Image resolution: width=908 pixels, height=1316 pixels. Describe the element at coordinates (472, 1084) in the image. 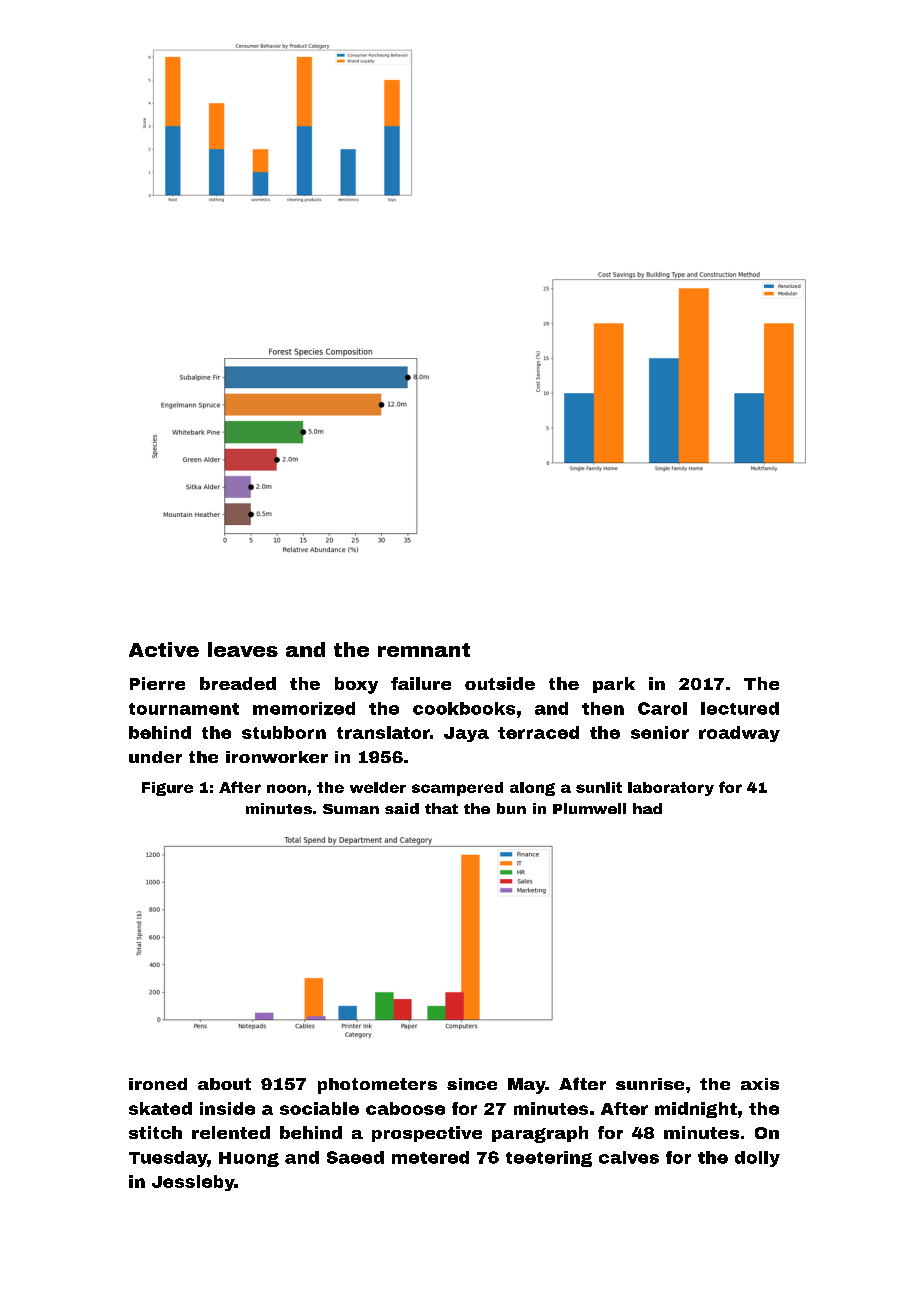

I see `since` at that location.
